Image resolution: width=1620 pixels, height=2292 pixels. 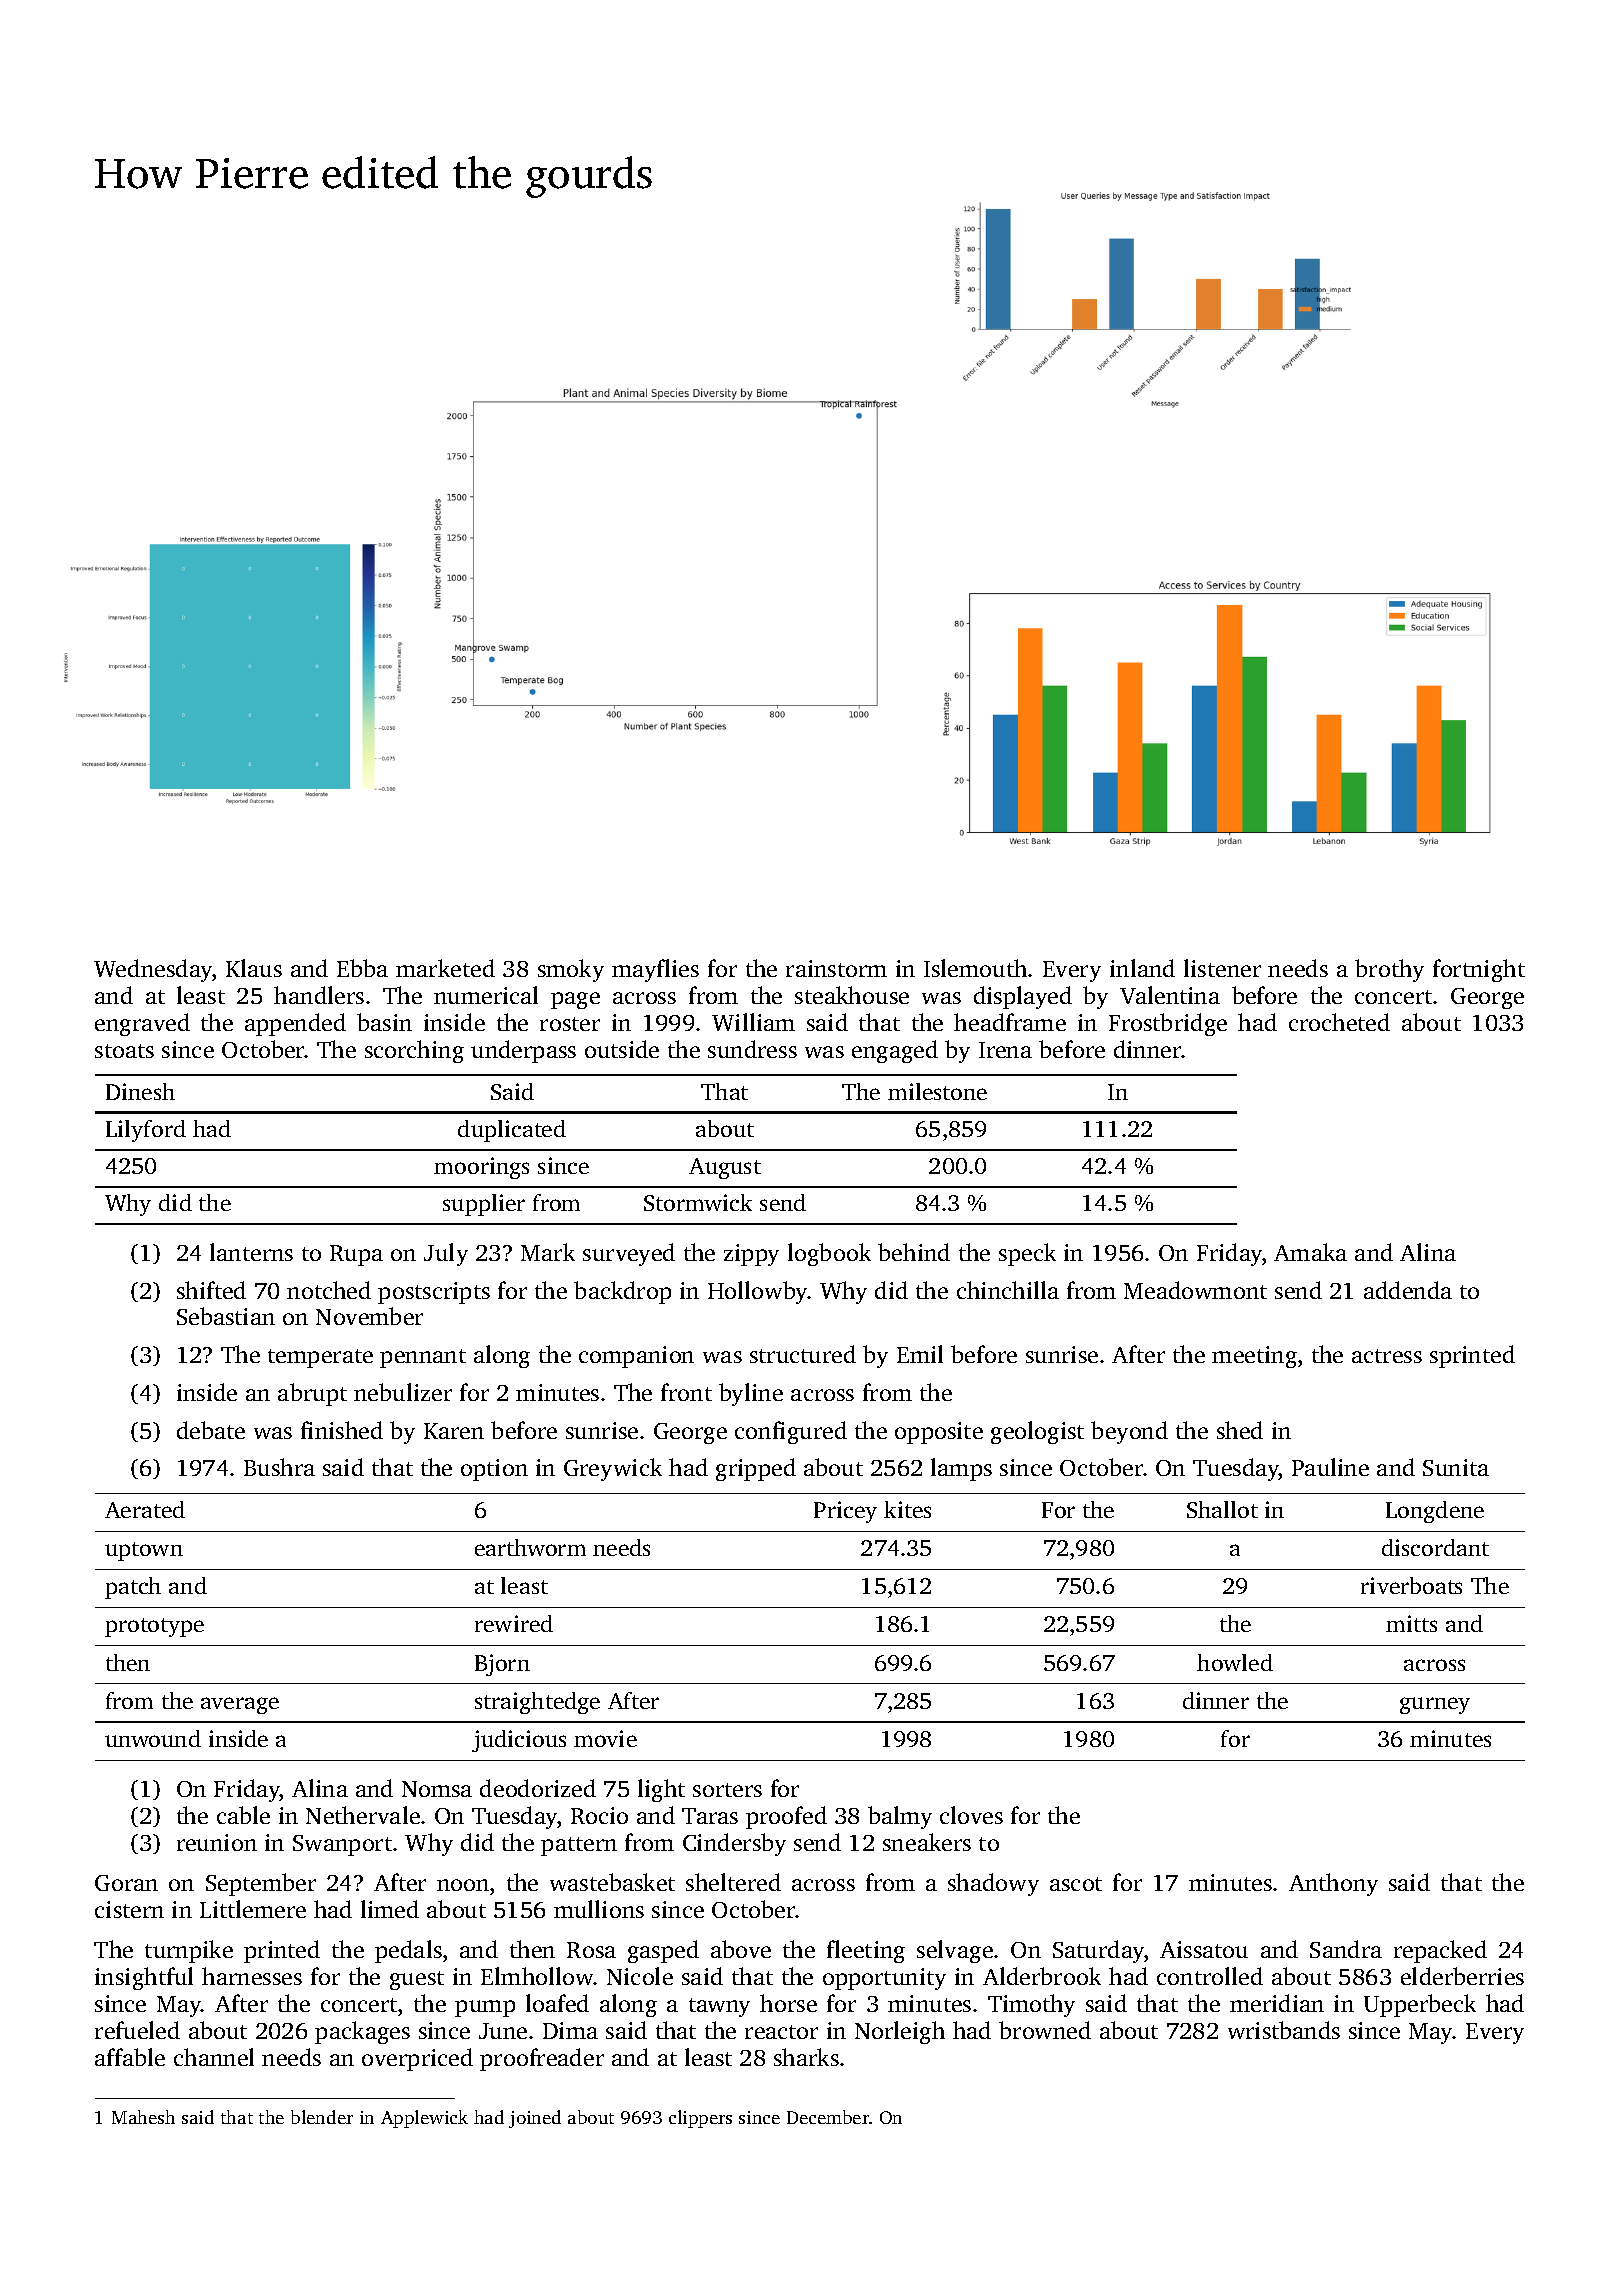 I want to click on Sebastian, so click(x=226, y=1316).
